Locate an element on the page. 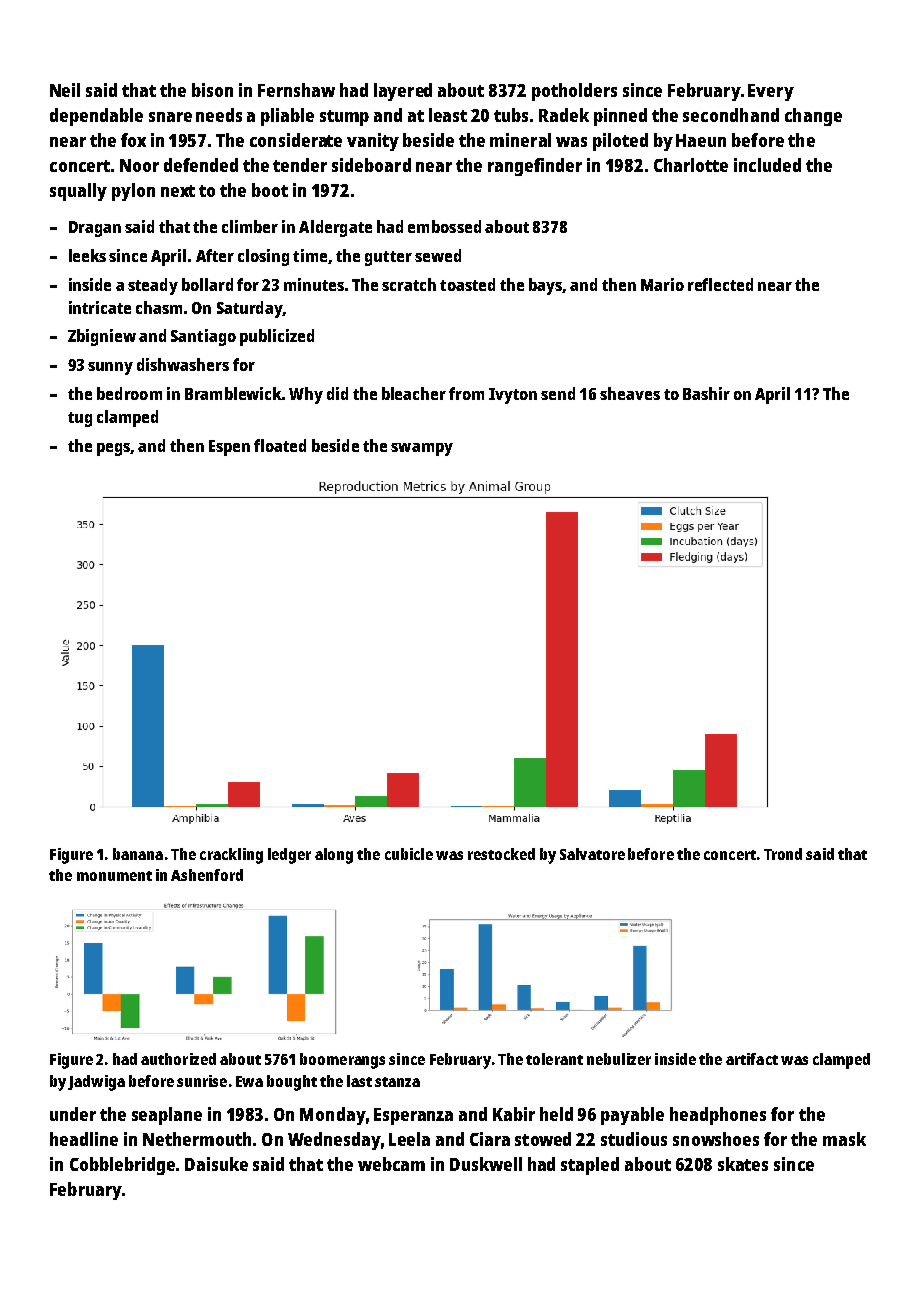 Image resolution: width=924 pixels, height=1308 pixels. restocked is located at coordinates (501, 854).
